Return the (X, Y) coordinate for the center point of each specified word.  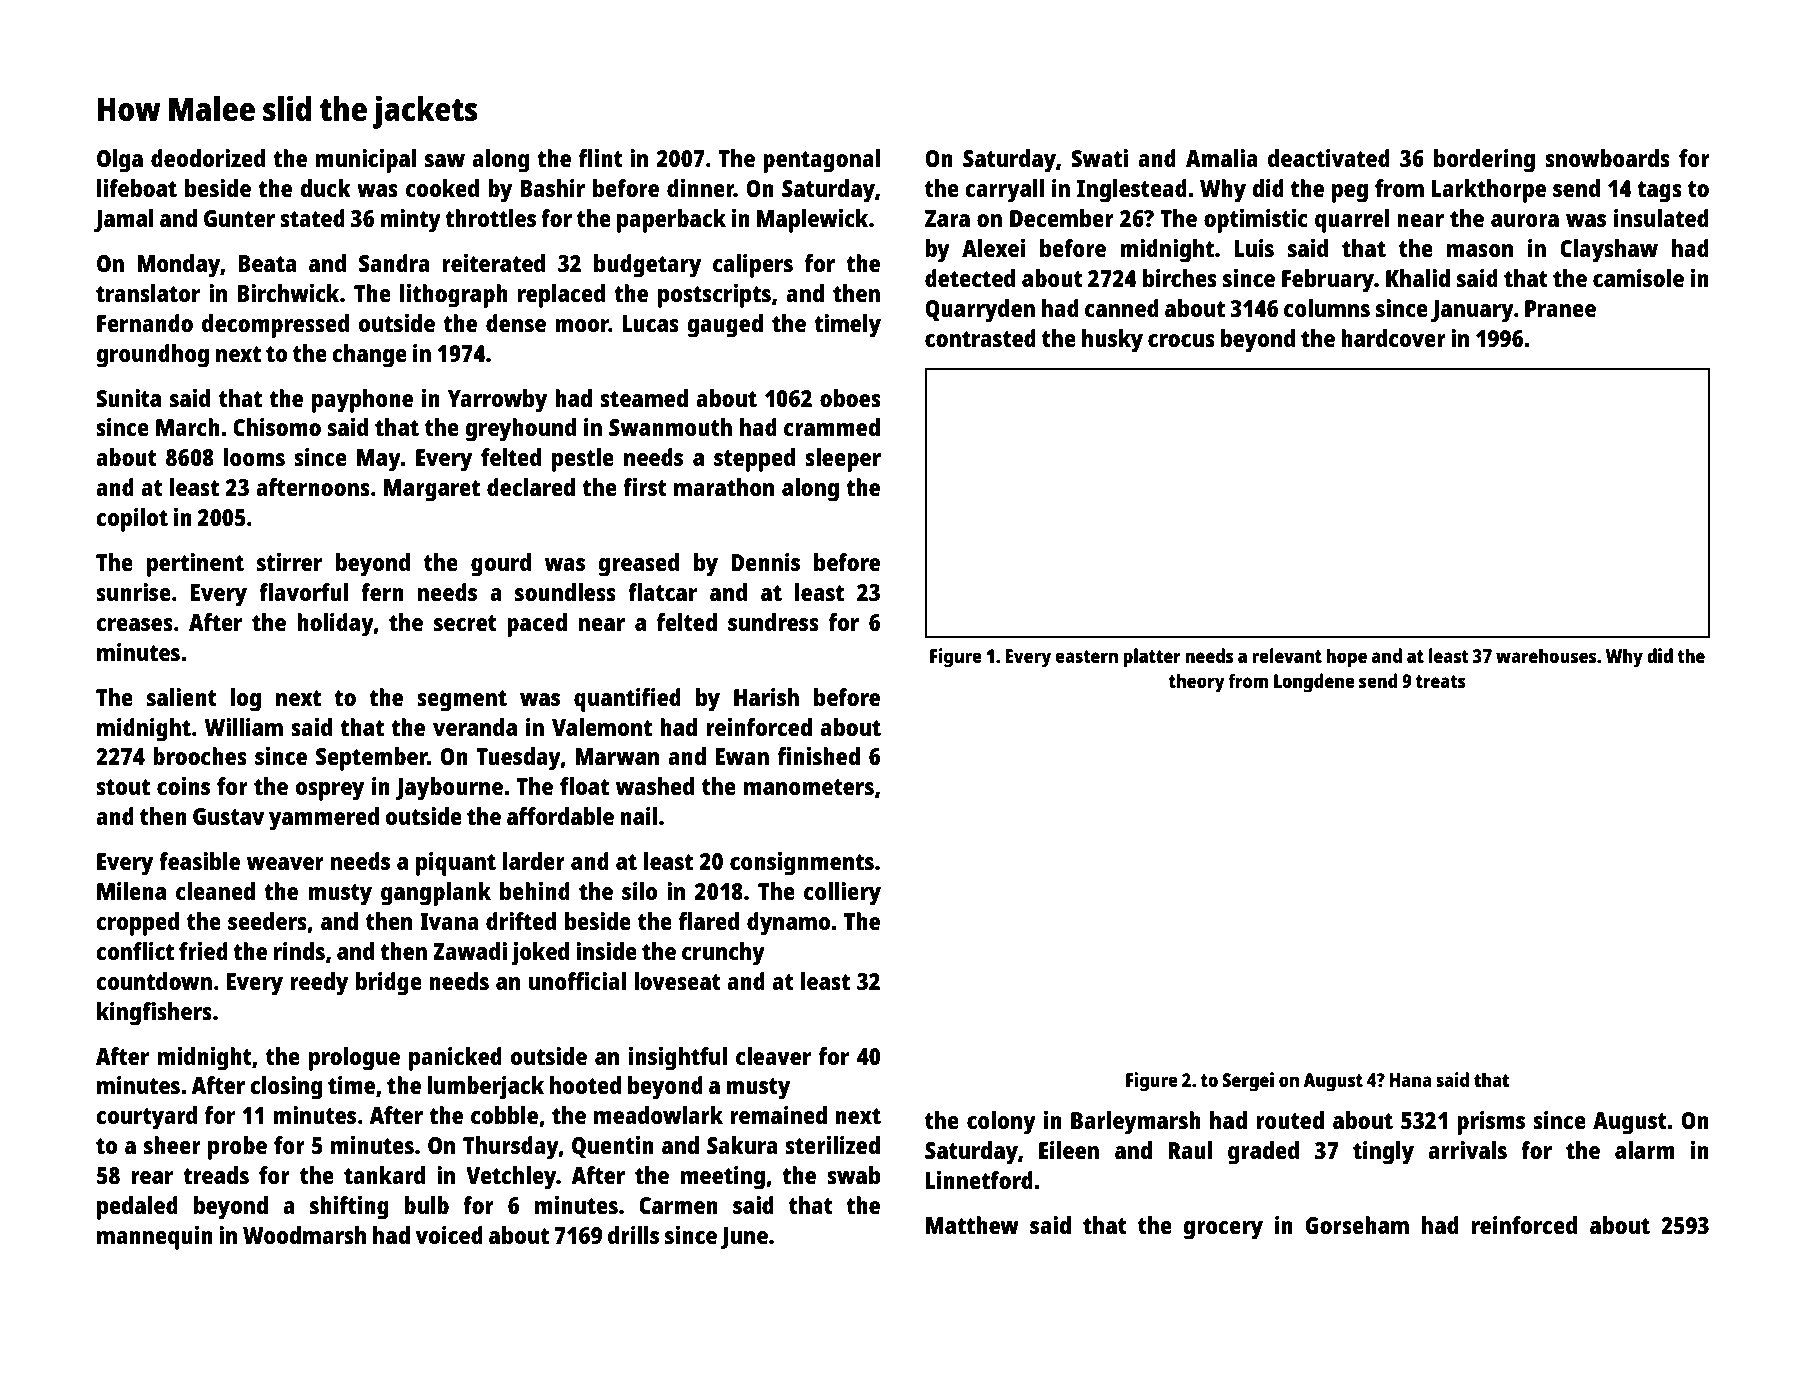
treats (1441, 681)
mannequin (155, 1238)
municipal (366, 161)
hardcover (1393, 338)
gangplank (436, 894)
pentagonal (821, 161)
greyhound (520, 430)
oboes (850, 398)
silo (639, 891)
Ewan (742, 756)
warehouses (1546, 655)
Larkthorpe (1489, 191)
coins (183, 786)
